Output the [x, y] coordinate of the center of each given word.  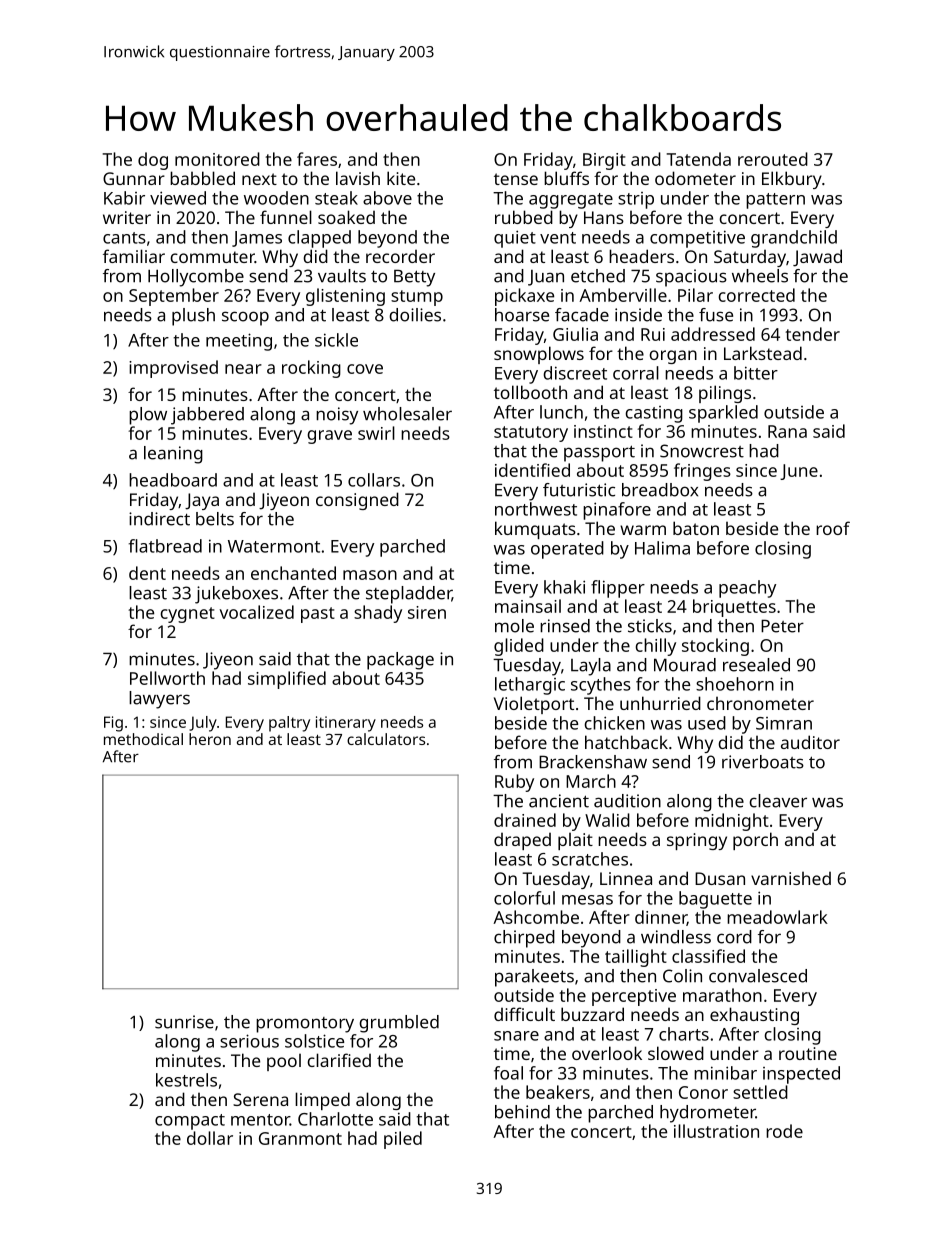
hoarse [522, 315]
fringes [702, 472]
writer [127, 217]
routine [808, 1053]
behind [522, 1112]
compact [190, 1122]
